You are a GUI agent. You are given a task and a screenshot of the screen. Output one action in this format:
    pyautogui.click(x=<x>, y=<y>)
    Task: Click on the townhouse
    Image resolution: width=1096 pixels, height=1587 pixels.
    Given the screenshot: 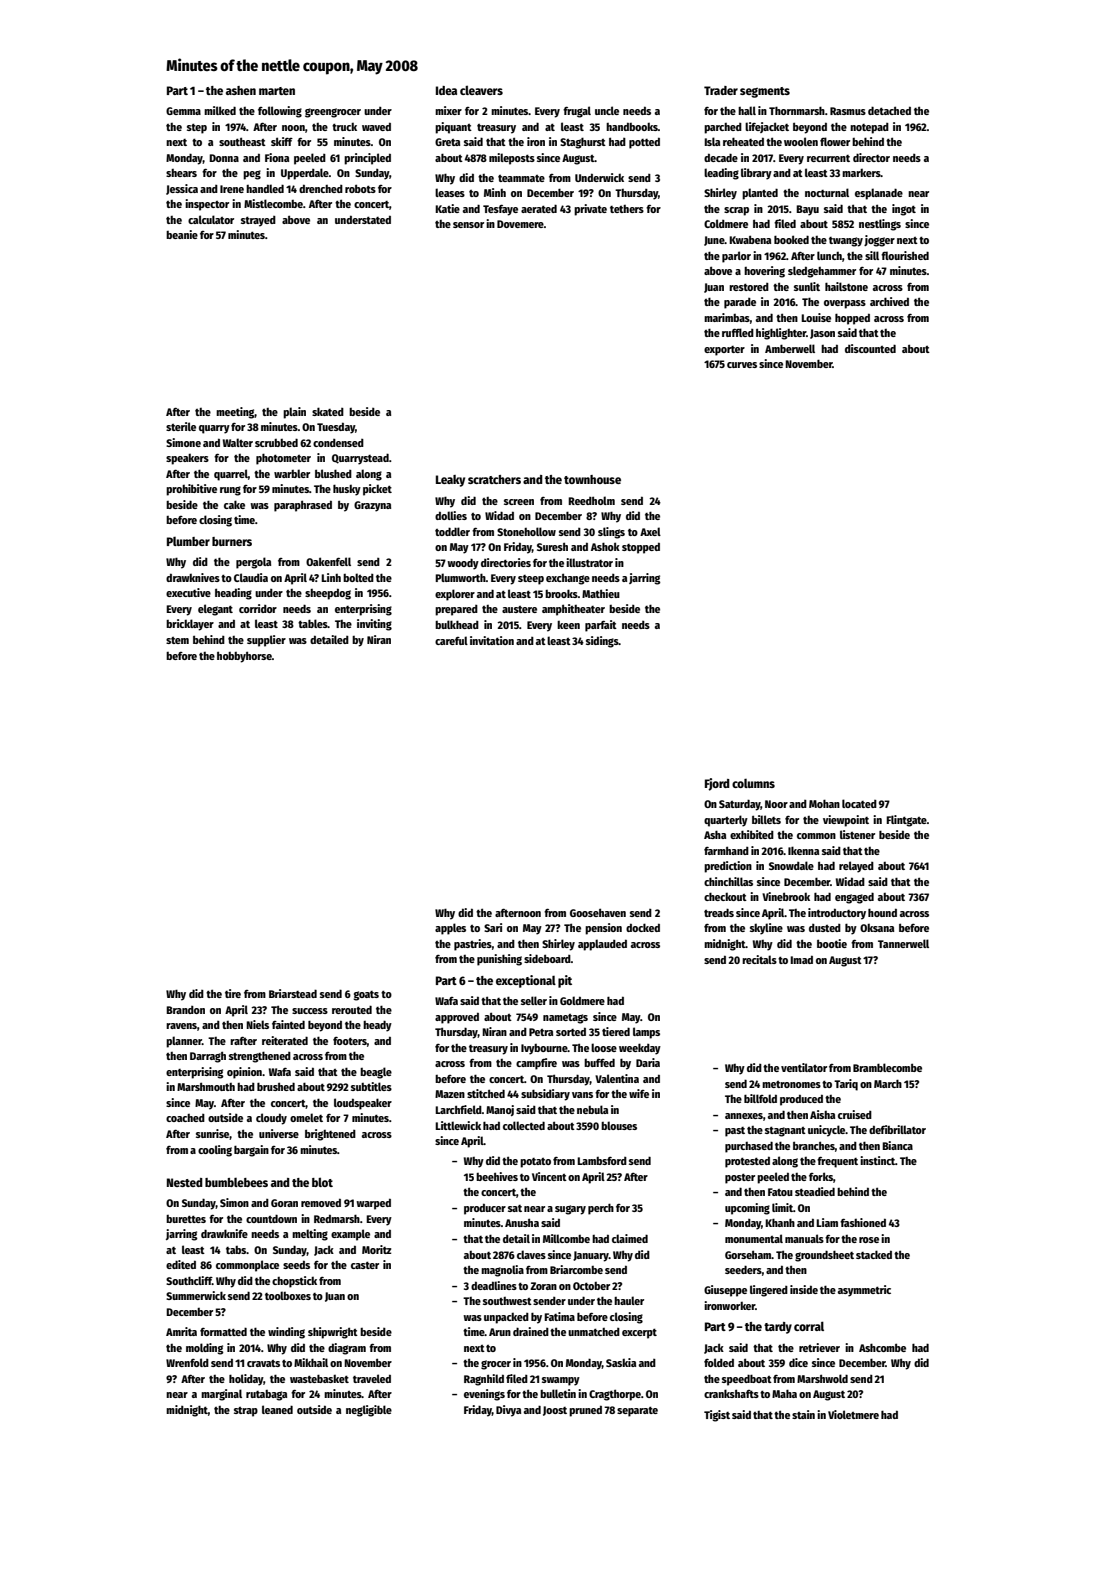 What is the action you would take?
    pyautogui.click(x=592, y=479)
